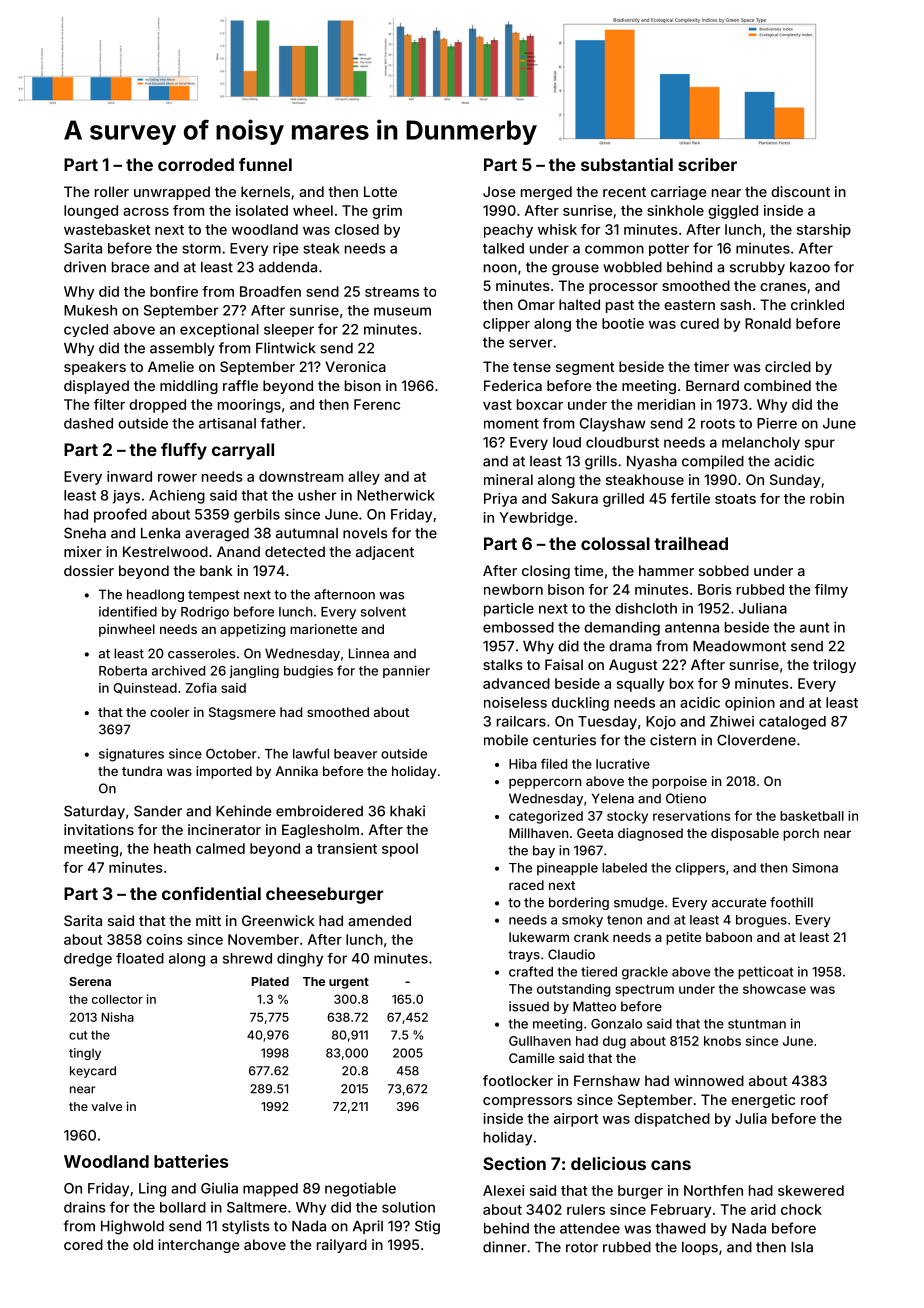  Describe the element at coordinates (191, 1161) in the document. I see `batteries` at that location.
